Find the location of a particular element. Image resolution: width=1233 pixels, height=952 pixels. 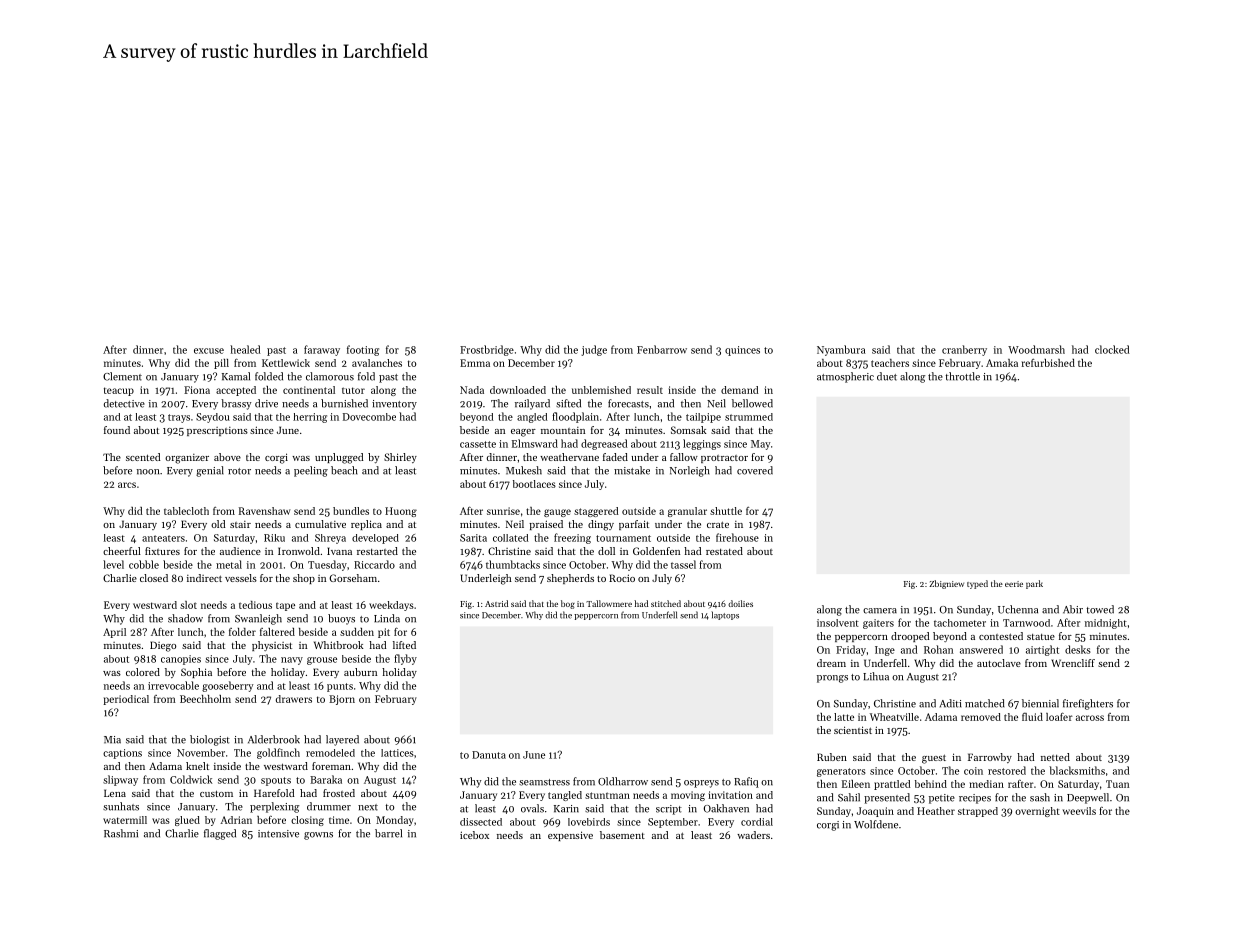

strummed is located at coordinates (749, 417).
